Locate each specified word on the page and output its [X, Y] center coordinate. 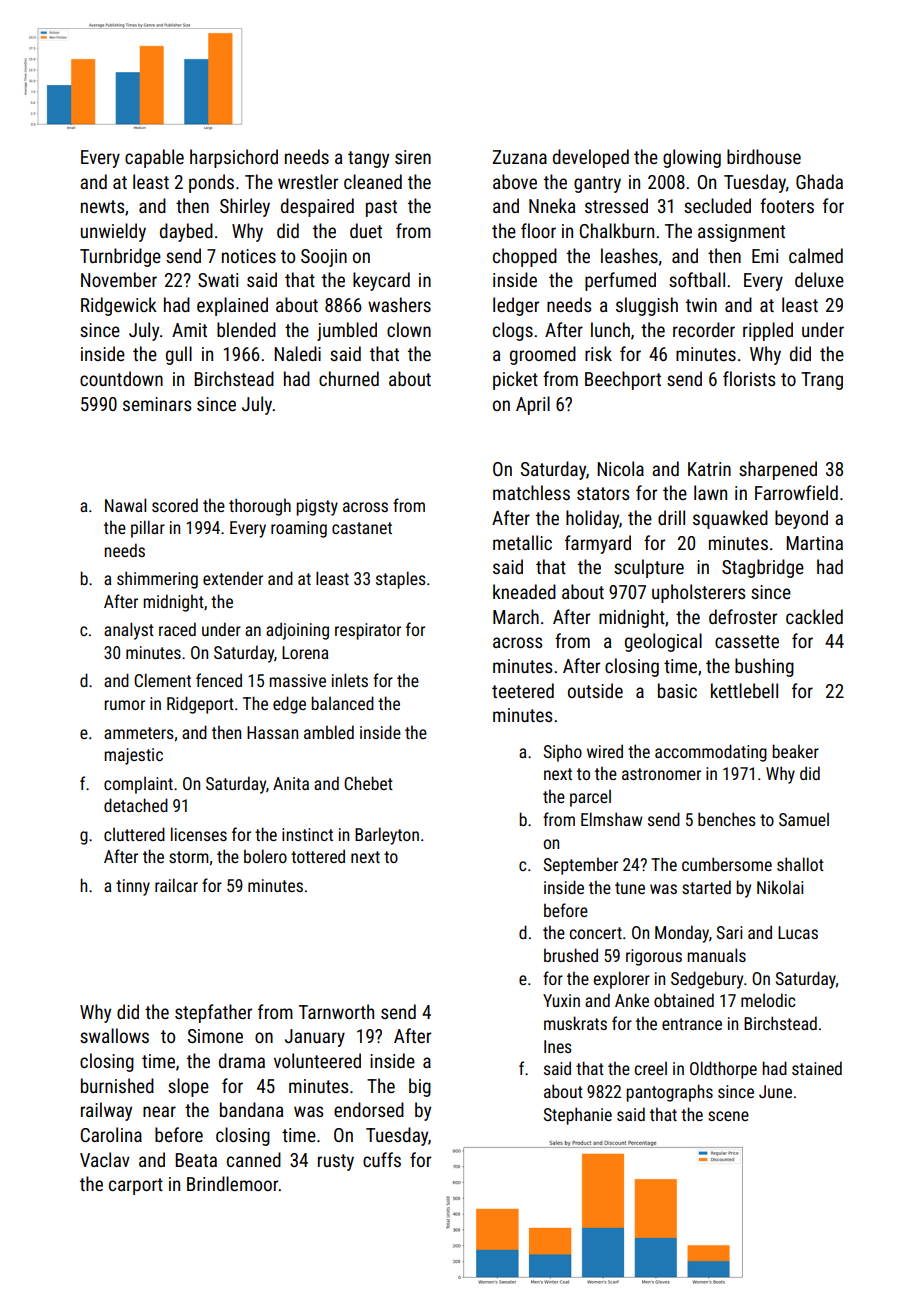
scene [728, 1116]
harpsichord [234, 158]
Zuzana [520, 157]
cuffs [382, 1159]
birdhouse [764, 156]
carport [136, 1186]
